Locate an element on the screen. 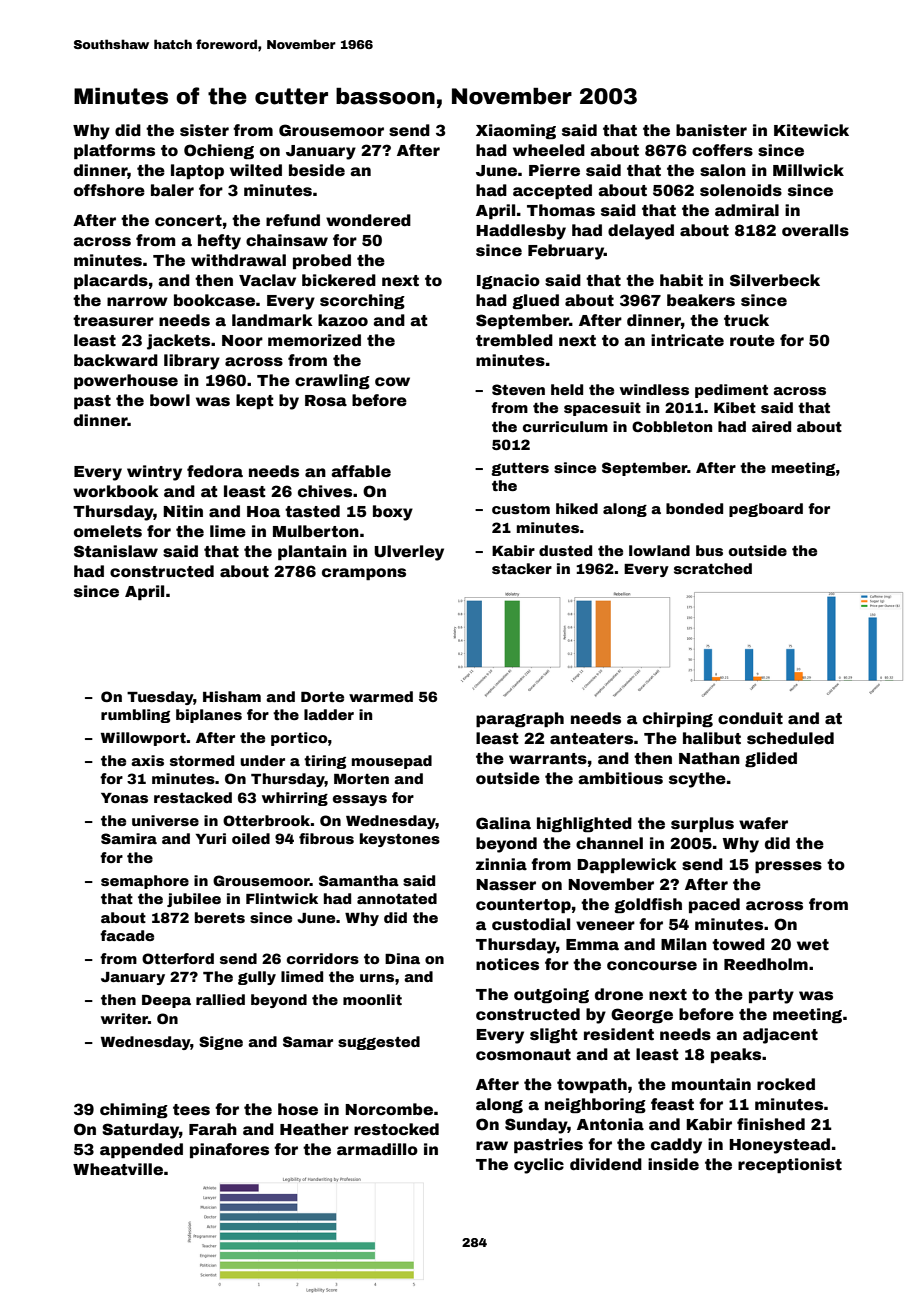 This screenshot has height=1314, width=924. Wheatville is located at coordinates (118, 1169).
